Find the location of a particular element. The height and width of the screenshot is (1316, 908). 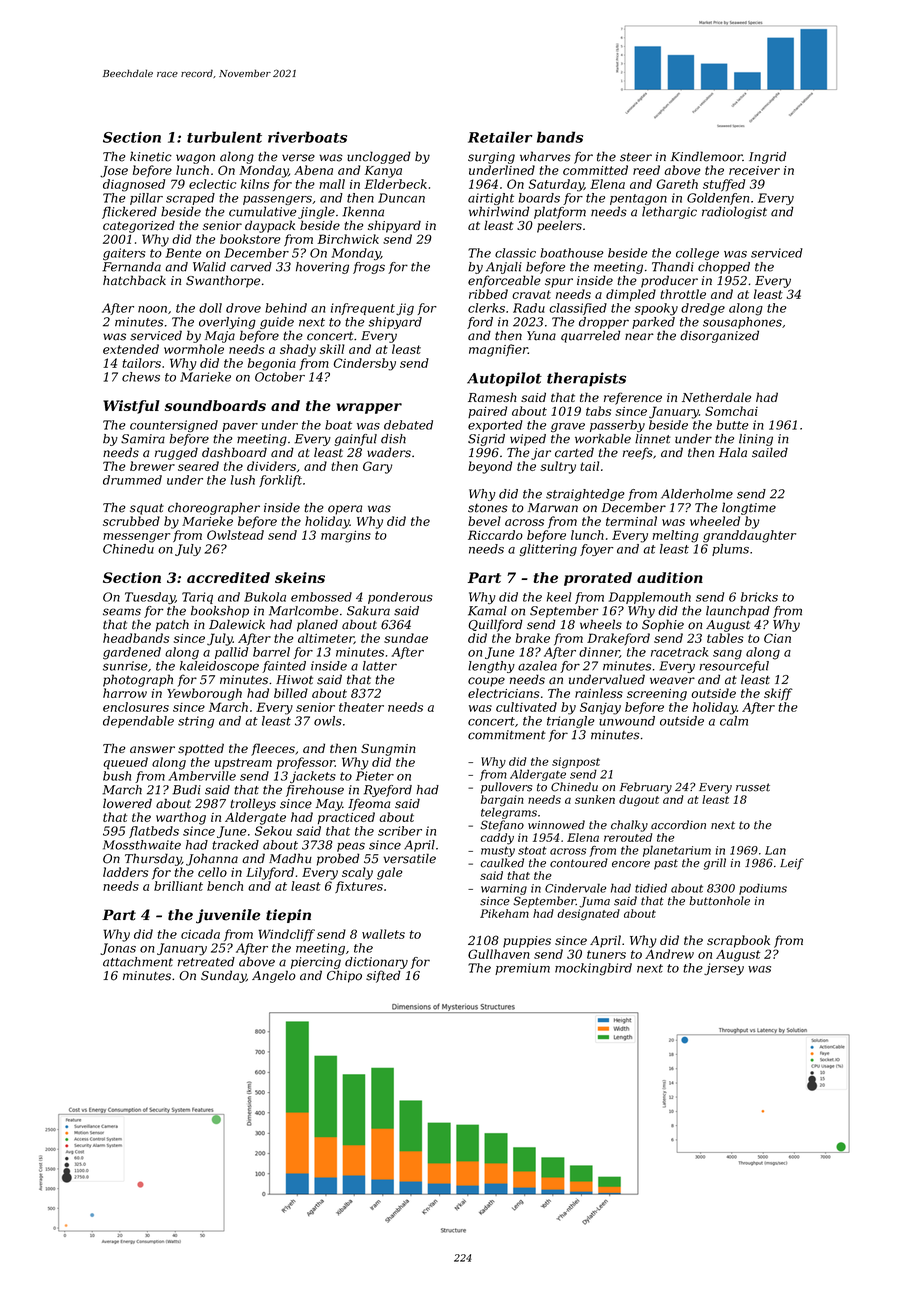

wagon is located at coordinates (195, 159).
